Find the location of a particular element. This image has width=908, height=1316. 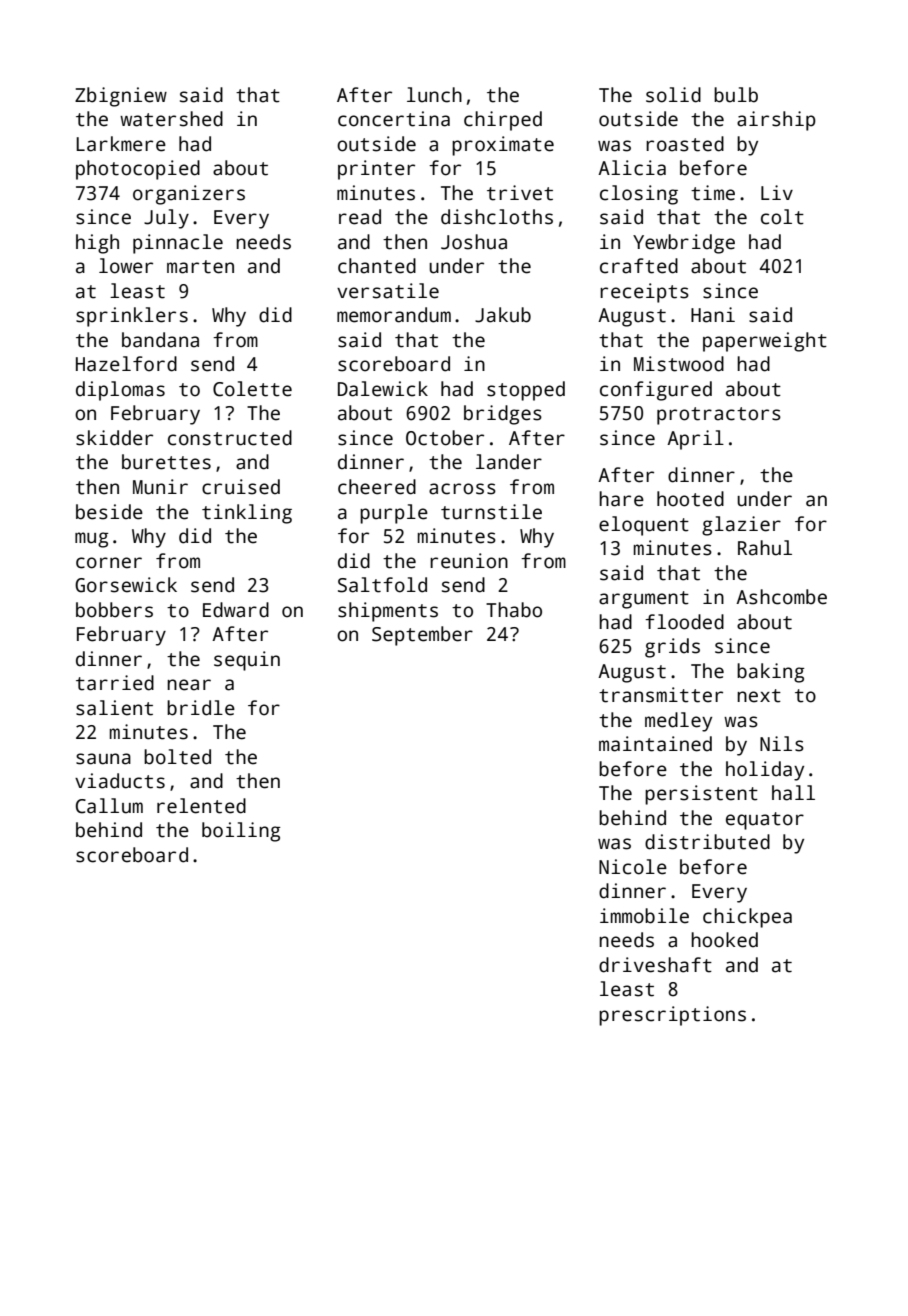

boiling is located at coordinates (241, 832).
